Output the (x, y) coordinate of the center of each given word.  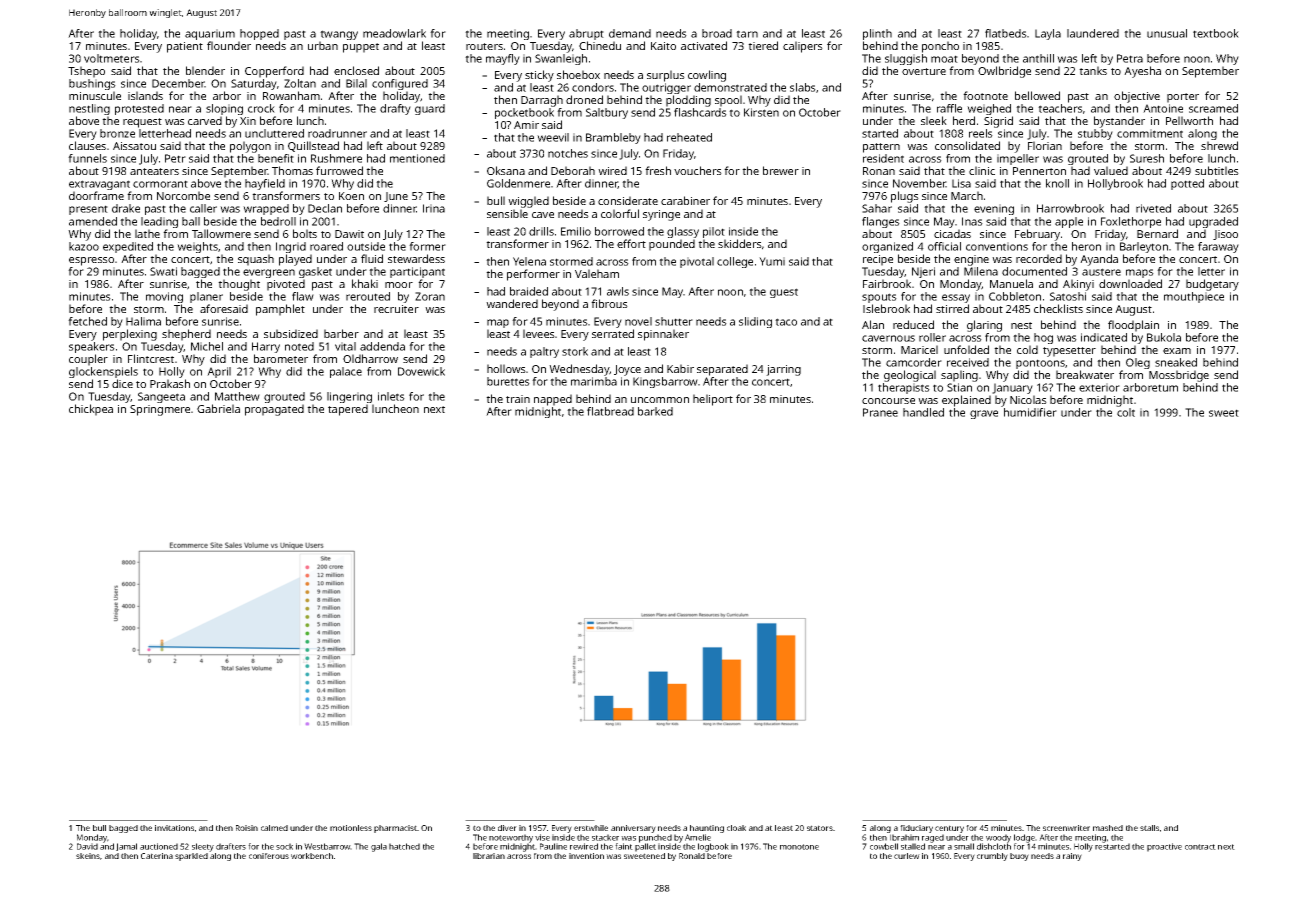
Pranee (880, 412)
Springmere (160, 410)
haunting (707, 829)
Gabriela (218, 408)
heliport (713, 400)
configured (400, 84)
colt (1126, 412)
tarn (747, 34)
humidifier (1030, 412)
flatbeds (1006, 33)
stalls (1149, 828)
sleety (203, 847)
